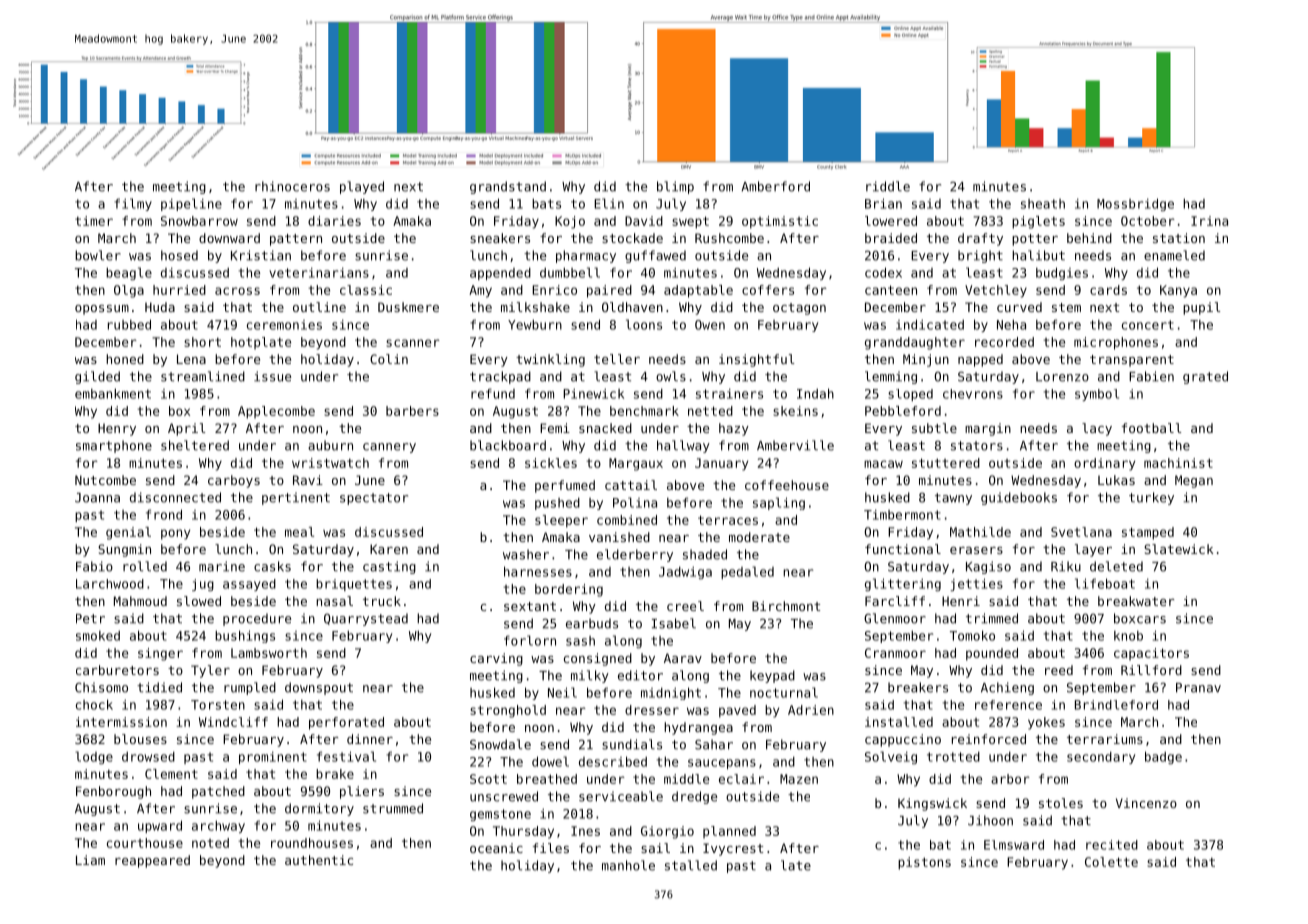  Describe the element at coordinates (799, 309) in the document. I see `octagon` at that location.
